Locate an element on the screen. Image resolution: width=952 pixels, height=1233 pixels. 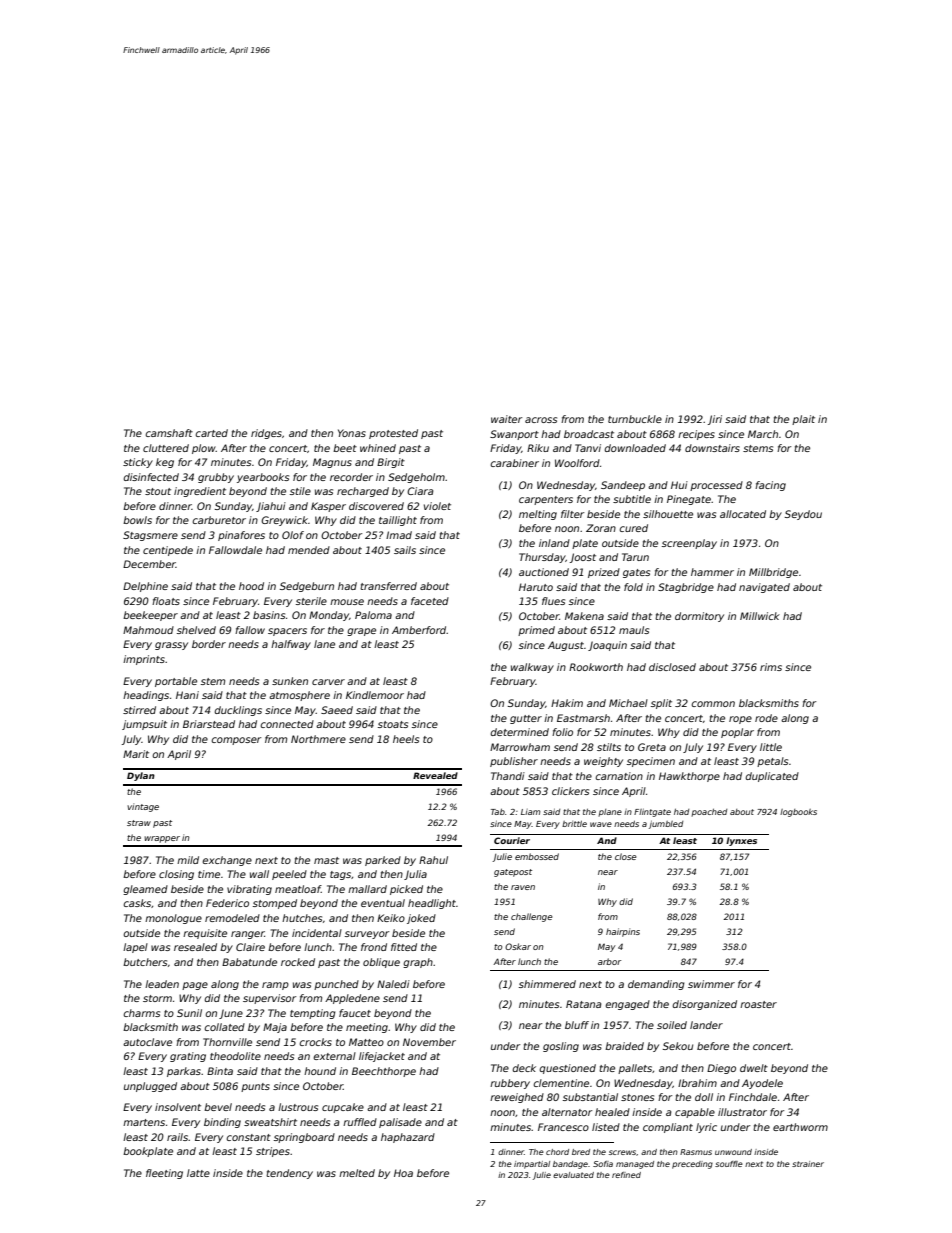
Delphine is located at coordinates (145, 587).
